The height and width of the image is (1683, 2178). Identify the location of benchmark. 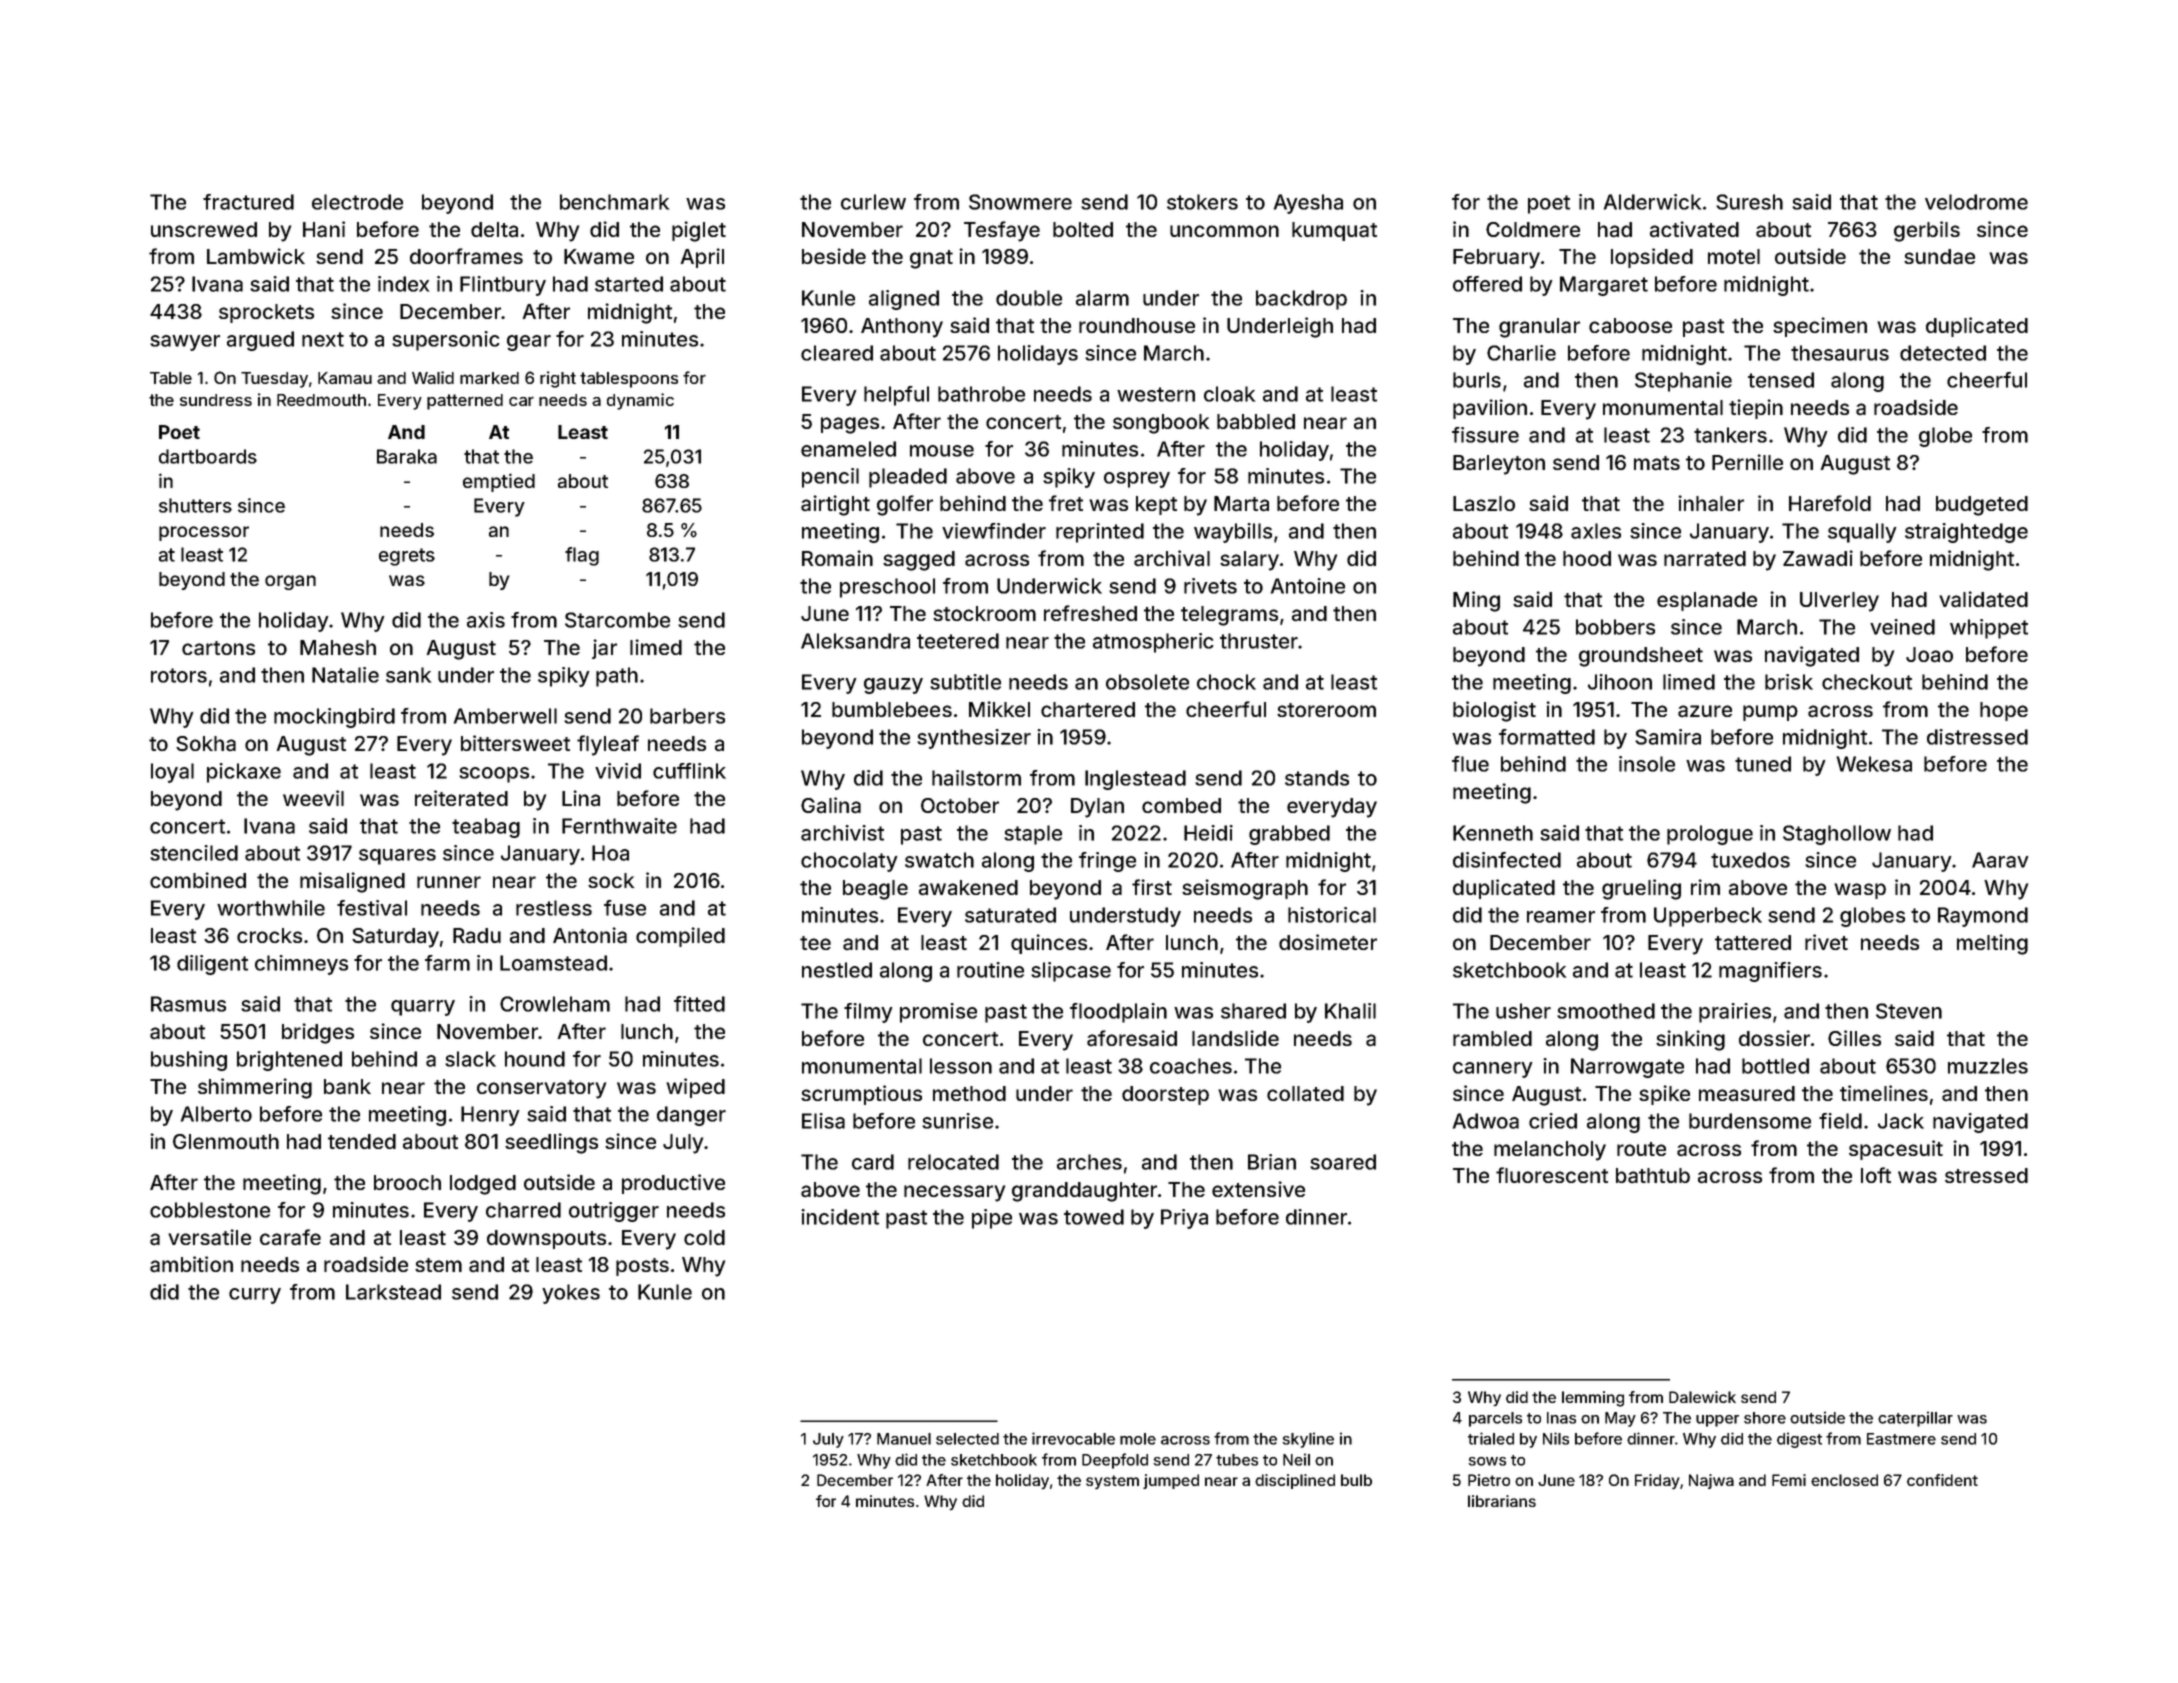
(614, 202).
